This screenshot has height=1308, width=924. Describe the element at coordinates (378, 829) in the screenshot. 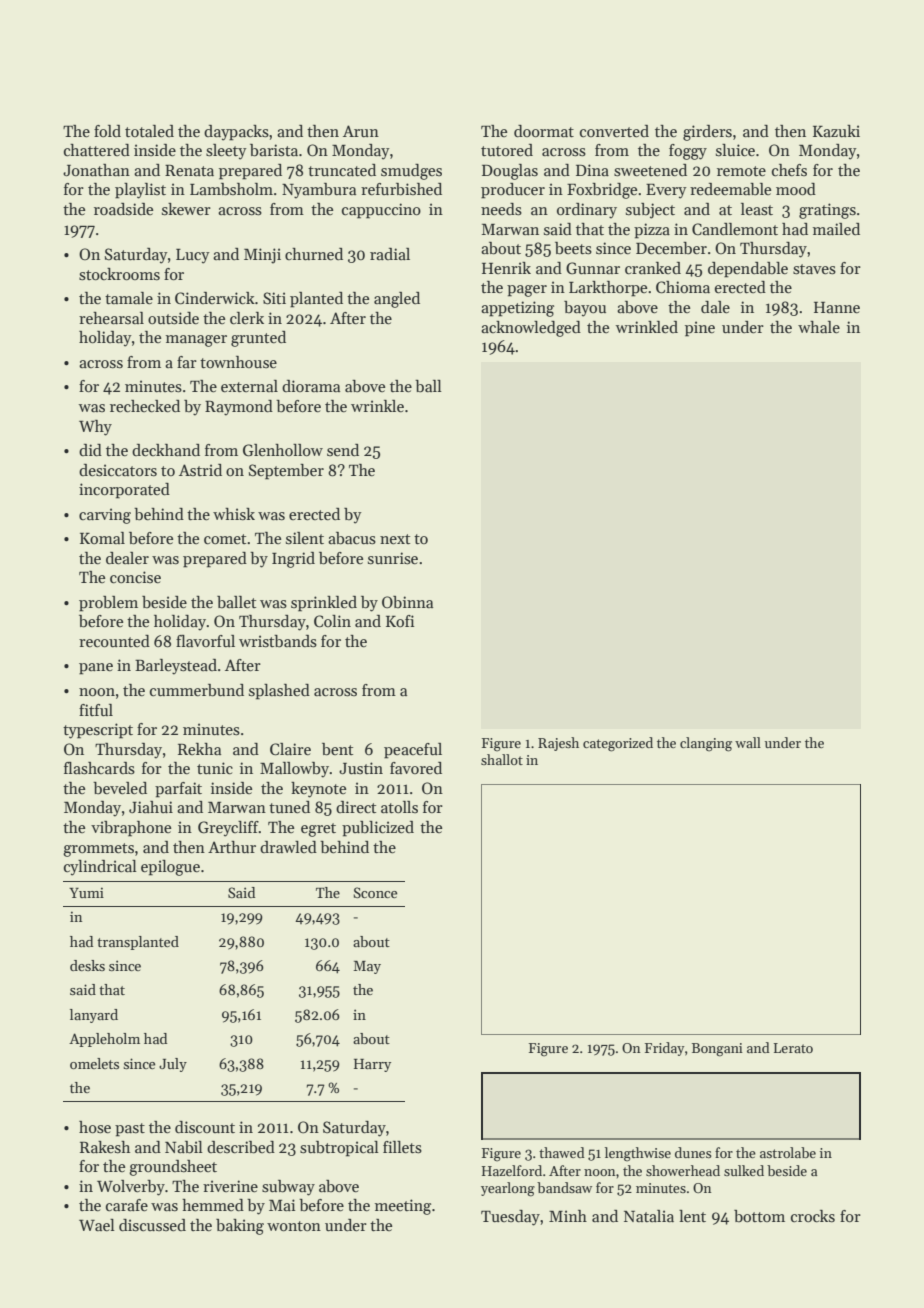

I see `publicized` at that location.
